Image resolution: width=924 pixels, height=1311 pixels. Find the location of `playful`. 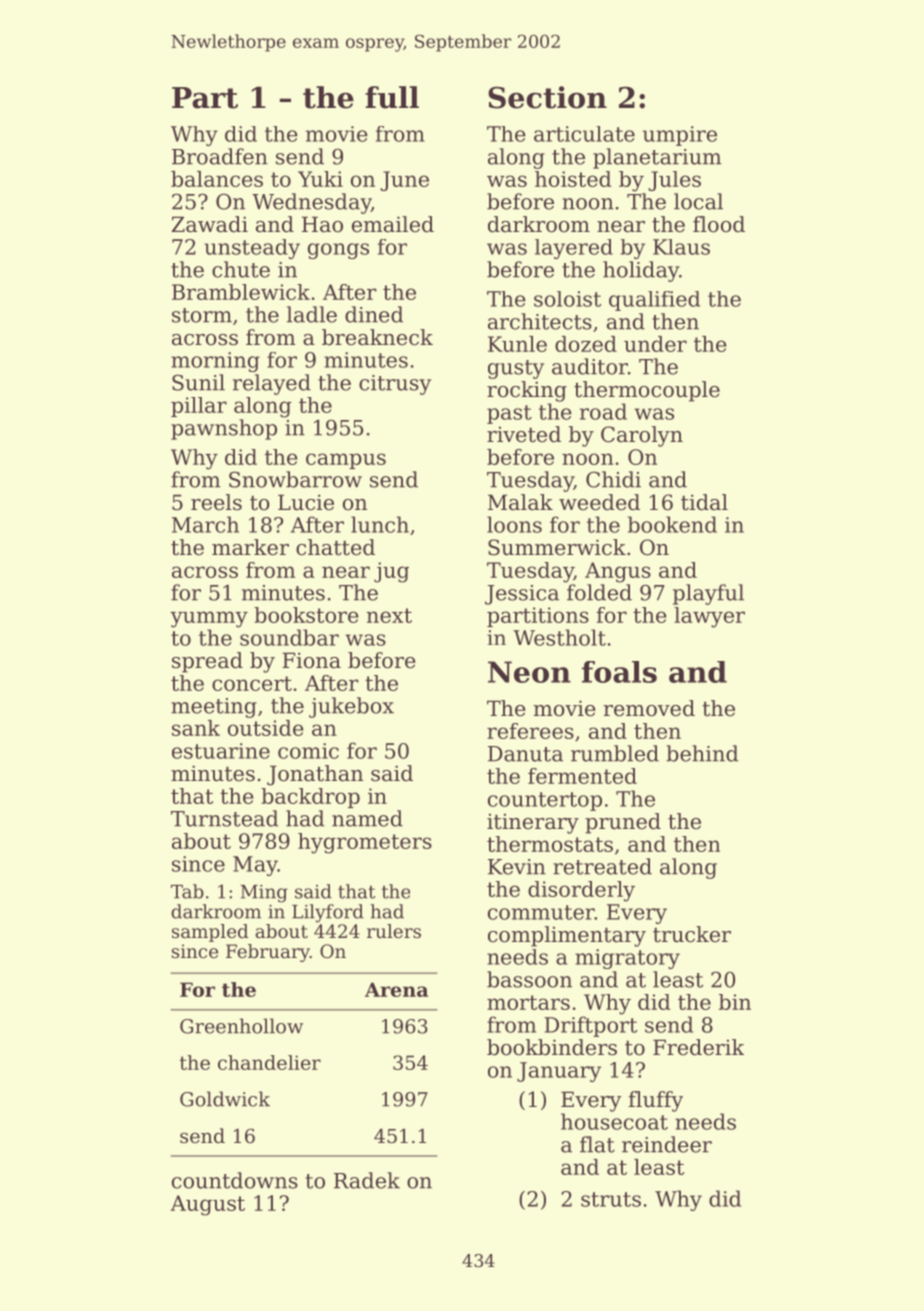

playful is located at coordinates (708, 594).
